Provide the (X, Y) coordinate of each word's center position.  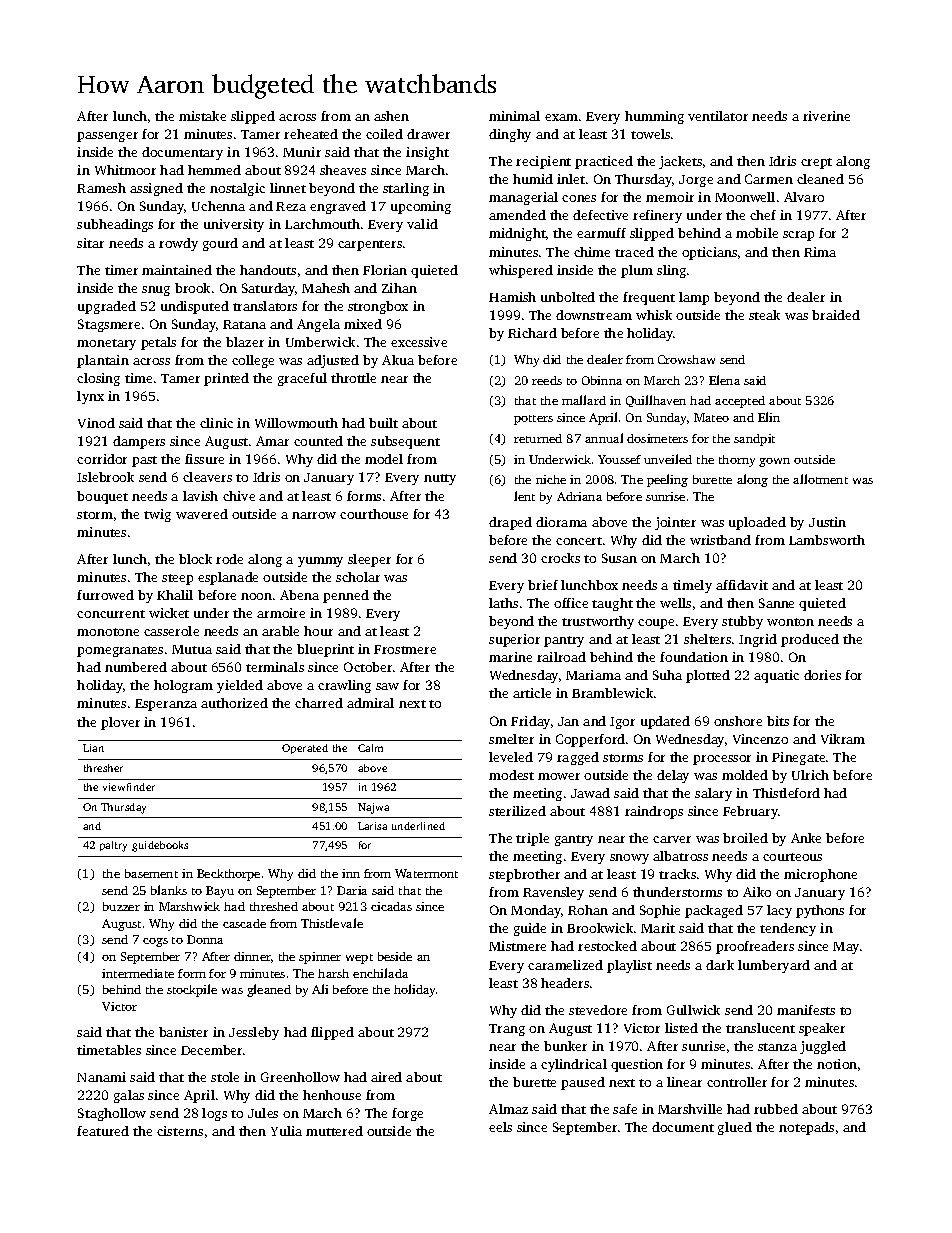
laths (503, 603)
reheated (311, 134)
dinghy (510, 135)
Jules (263, 1113)
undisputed (195, 307)
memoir (670, 197)
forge (407, 1114)
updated (665, 722)
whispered (521, 271)
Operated (305, 749)
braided (836, 315)
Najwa (373, 808)
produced (810, 640)
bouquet (102, 497)
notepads (806, 1128)
